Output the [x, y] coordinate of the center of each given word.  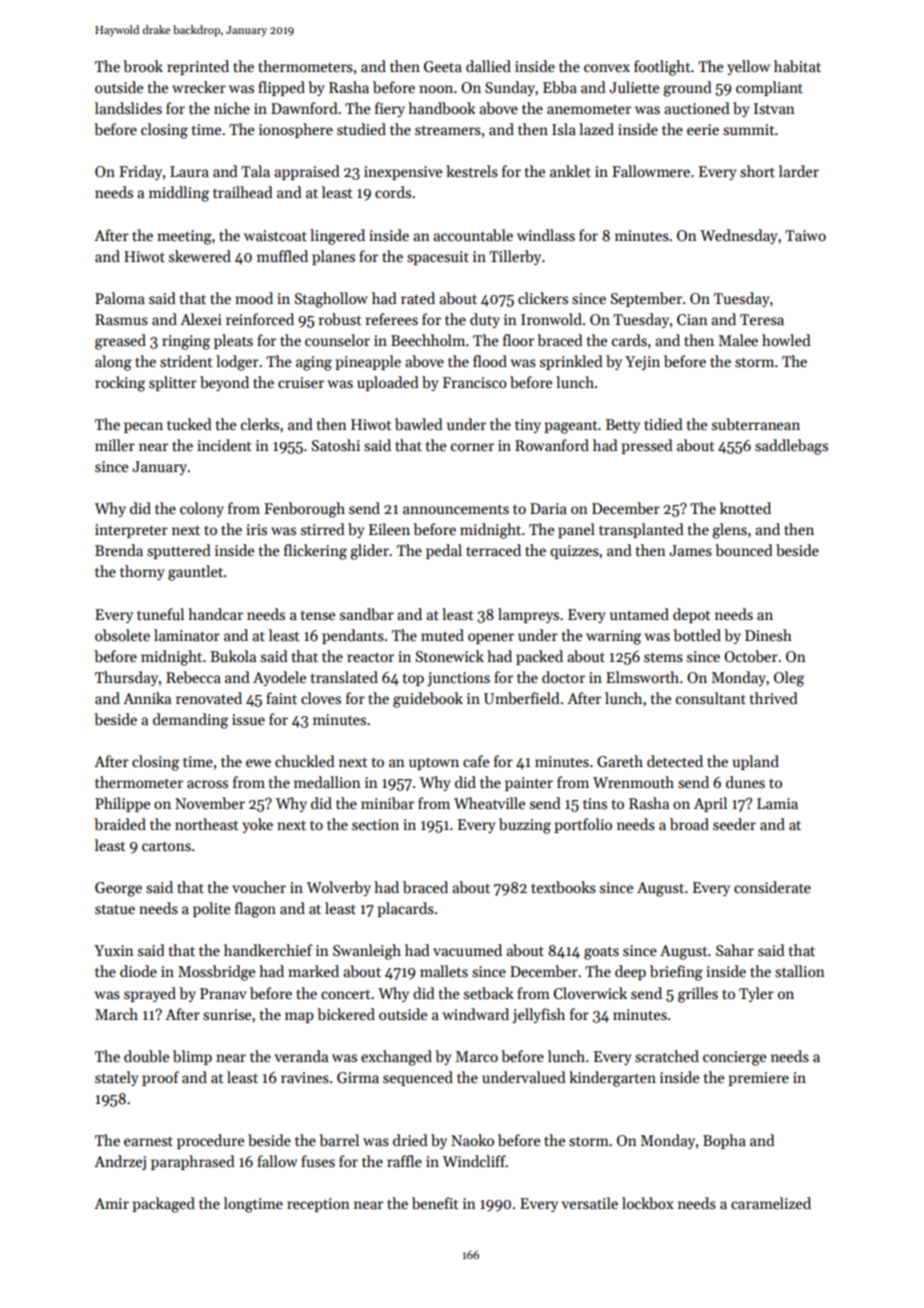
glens [729, 531]
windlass [546, 235]
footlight [662, 68]
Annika [147, 698]
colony [202, 509]
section [375, 824]
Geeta [443, 66]
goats [601, 953]
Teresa [762, 319]
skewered [200, 256]
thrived [774, 698]
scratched [667, 1056]
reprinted [198, 67]
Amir [111, 1203]
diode [138, 971]
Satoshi [336, 445]
